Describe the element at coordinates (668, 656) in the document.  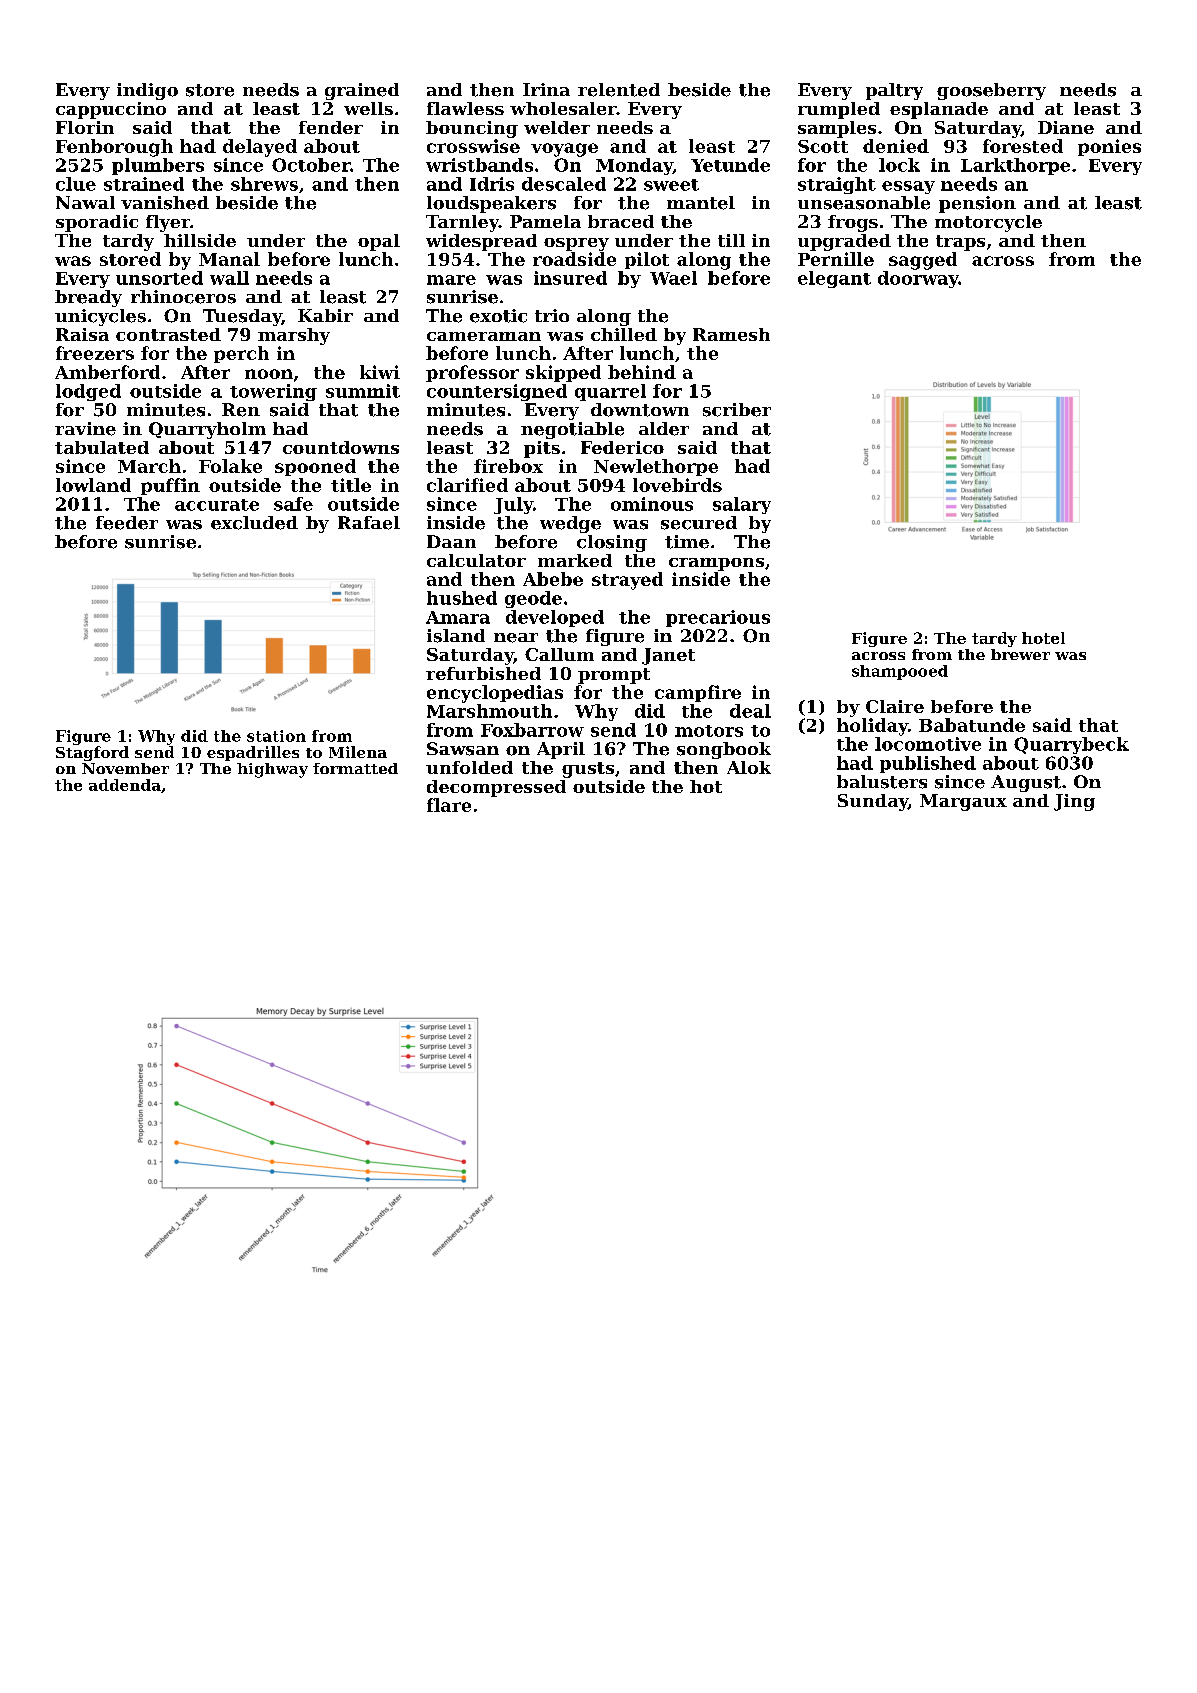
I see `Janet` at that location.
